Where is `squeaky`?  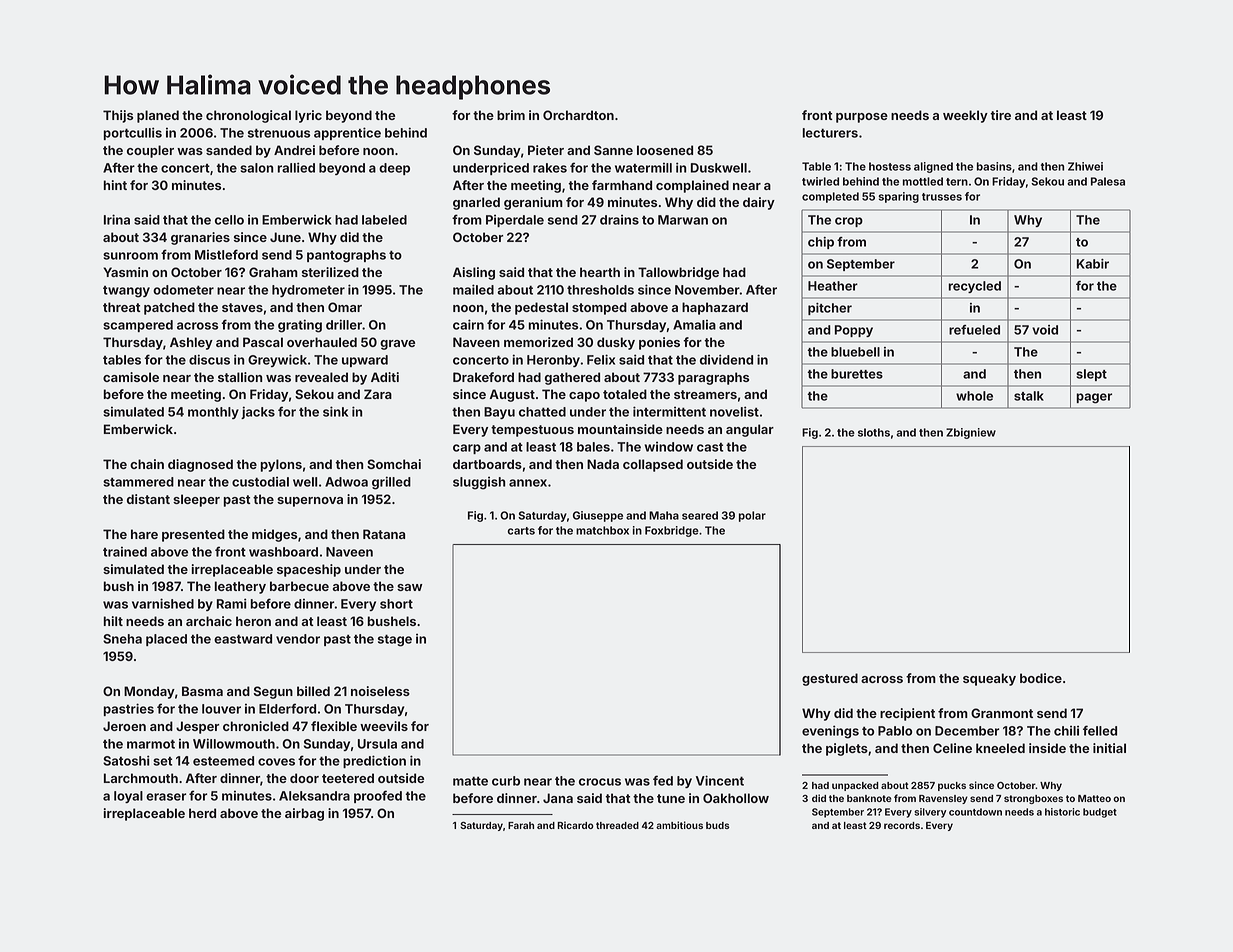 squeaky is located at coordinates (989, 679).
